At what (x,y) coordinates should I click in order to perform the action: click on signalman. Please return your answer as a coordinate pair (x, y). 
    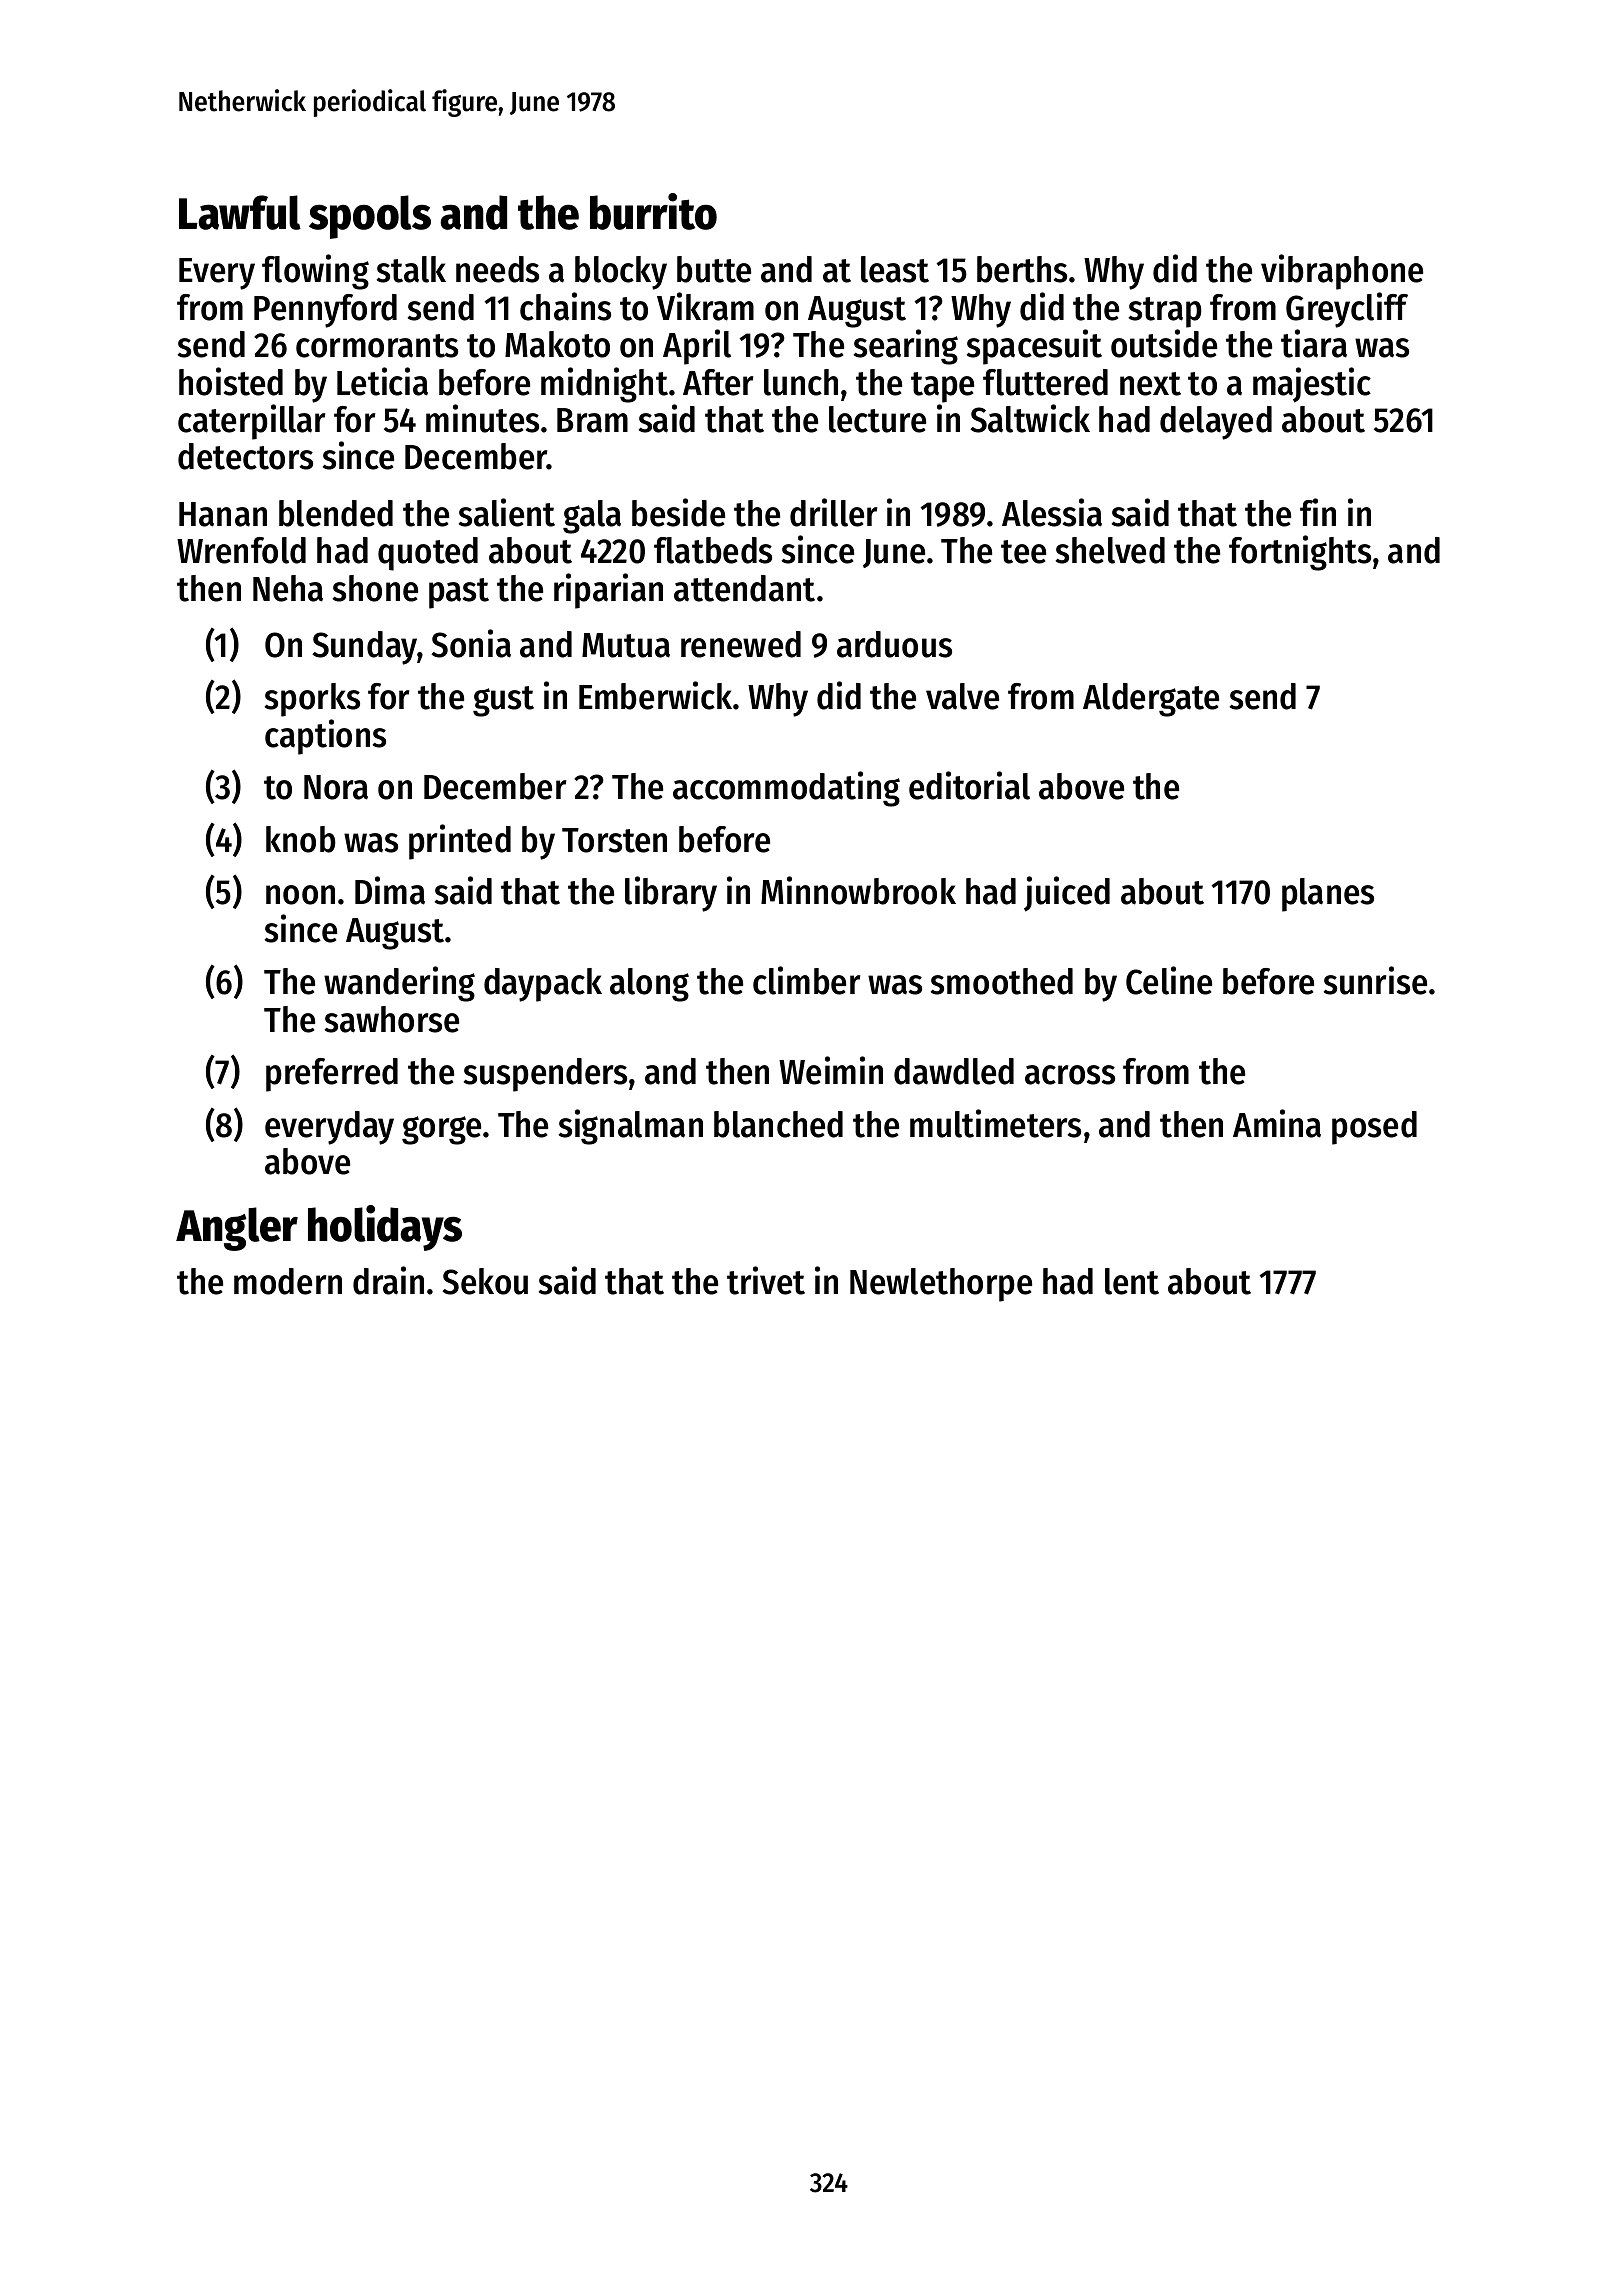
    Looking at the image, I should click on (631, 1127).
